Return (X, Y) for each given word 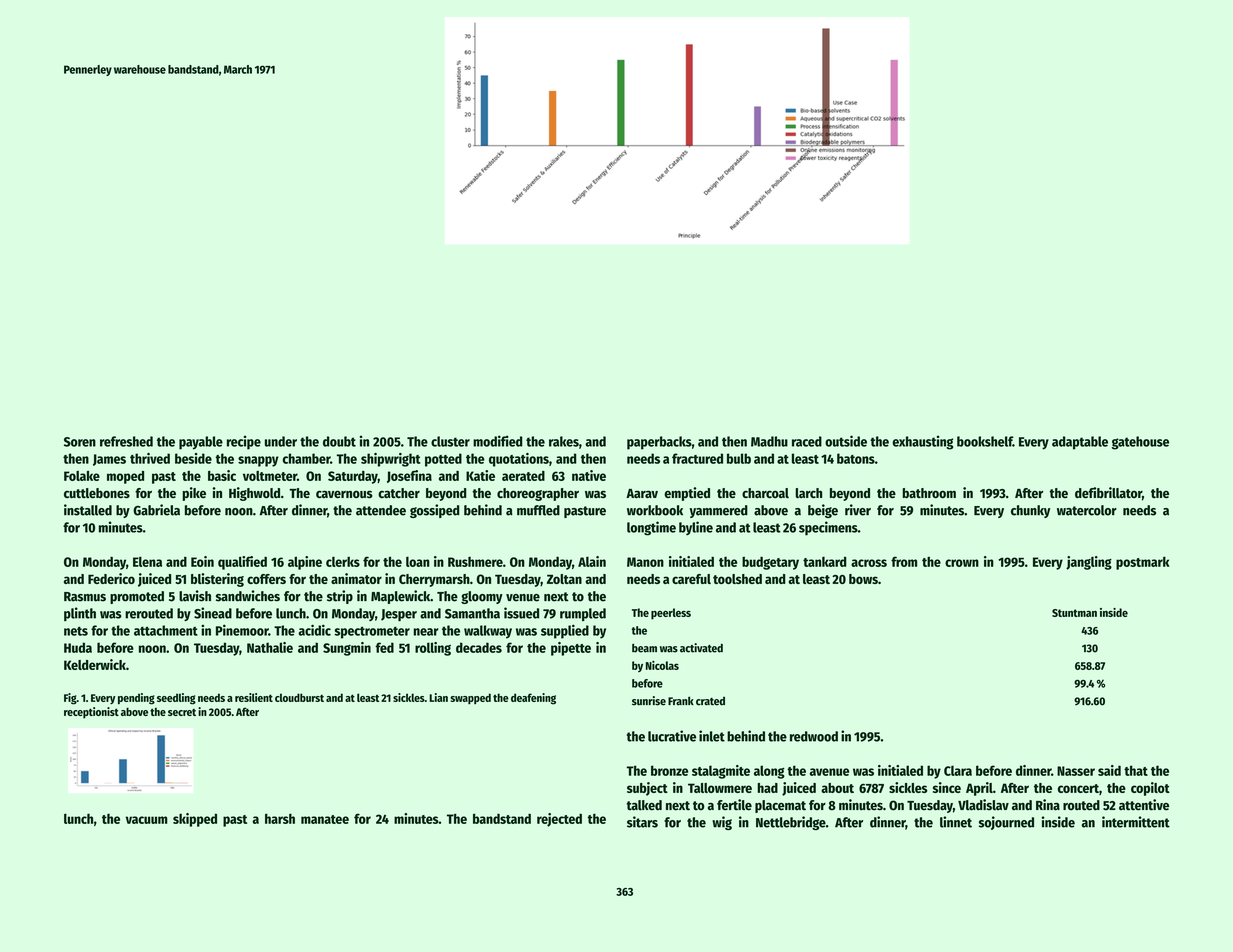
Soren (80, 442)
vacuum (146, 820)
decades (479, 647)
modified (498, 441)
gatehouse (1140, 443)
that (1136, 770)
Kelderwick (95, 664)
